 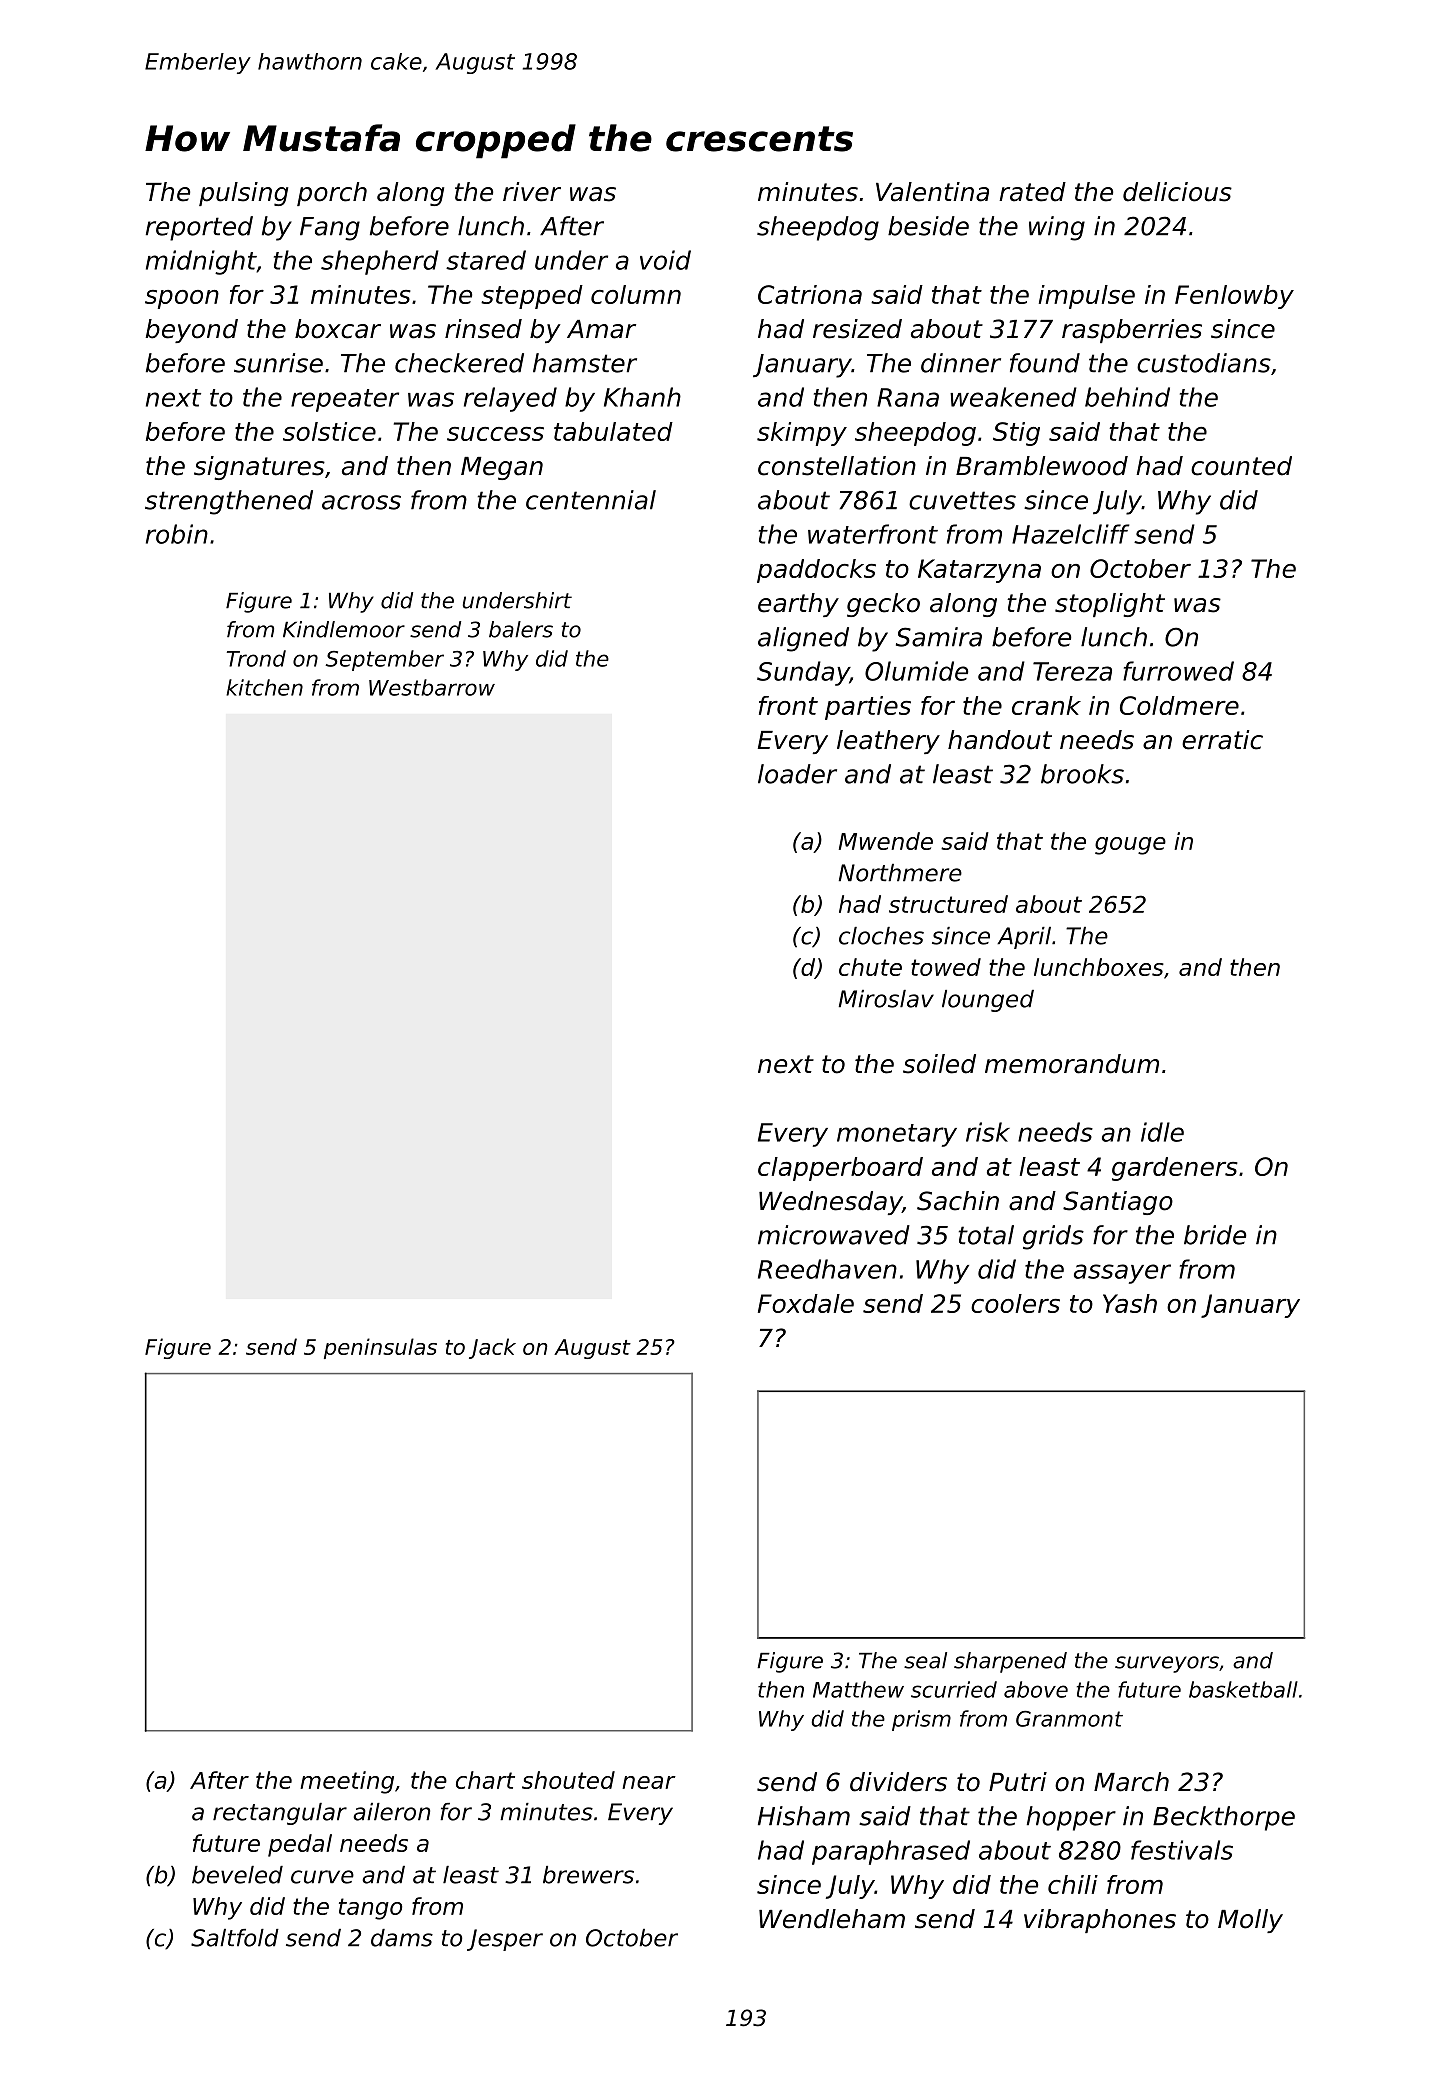 What do you see at coordinates (1177, 192) in the screenshot?
I see `delicious` at bounding box center [1177, 192].
